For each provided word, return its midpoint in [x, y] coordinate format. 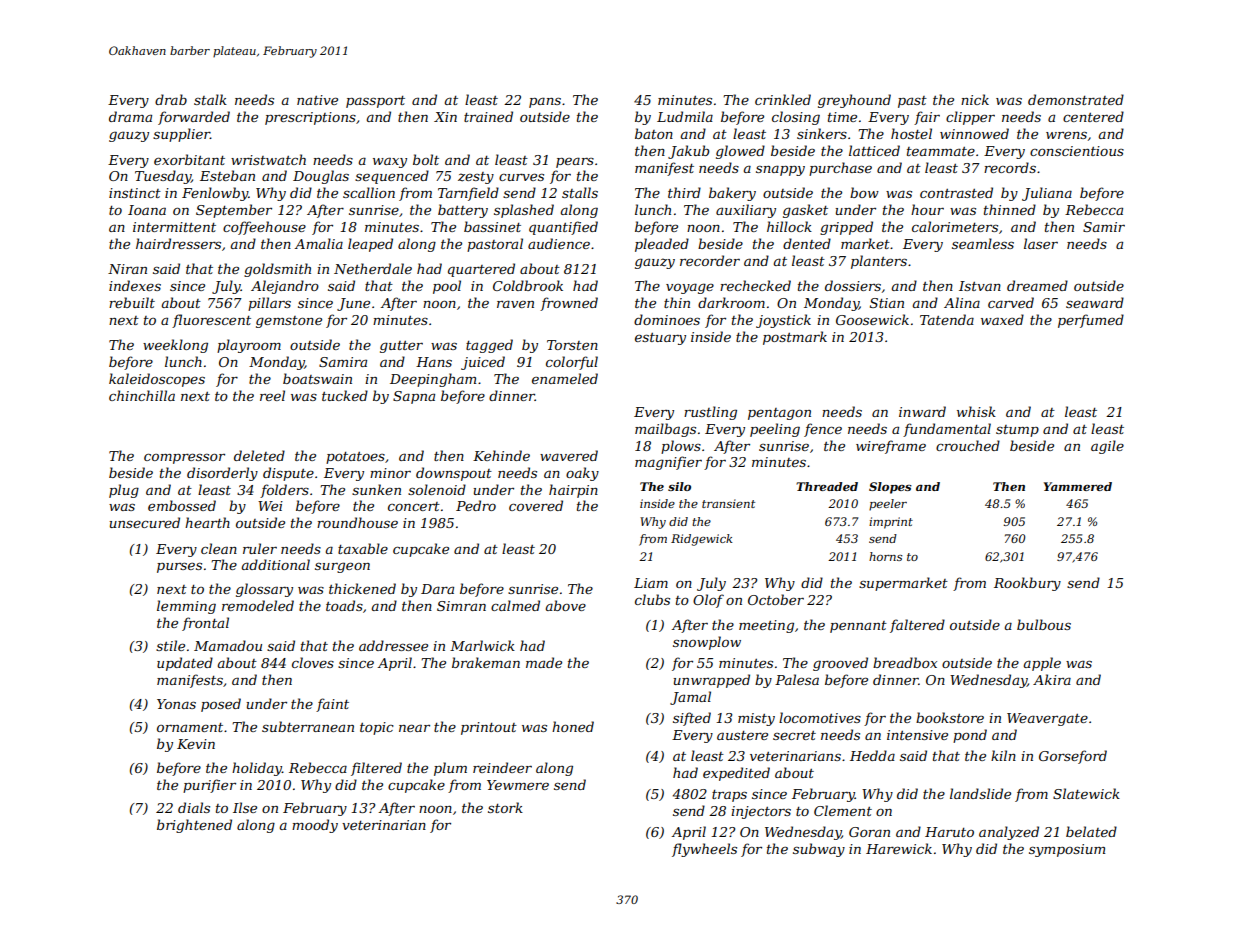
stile [170, 645]
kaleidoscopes [157, 380]
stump [1017, 431]
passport [375, 102]
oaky [582, 474]
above [566, 605]
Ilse [245, 807]
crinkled [783, 99]
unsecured [145, 522]
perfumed [1091, 321]
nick [975, 99]
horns [885, 556]
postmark [795, 338]
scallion [369, 192]
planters [879, 262]
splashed [524, 211]
